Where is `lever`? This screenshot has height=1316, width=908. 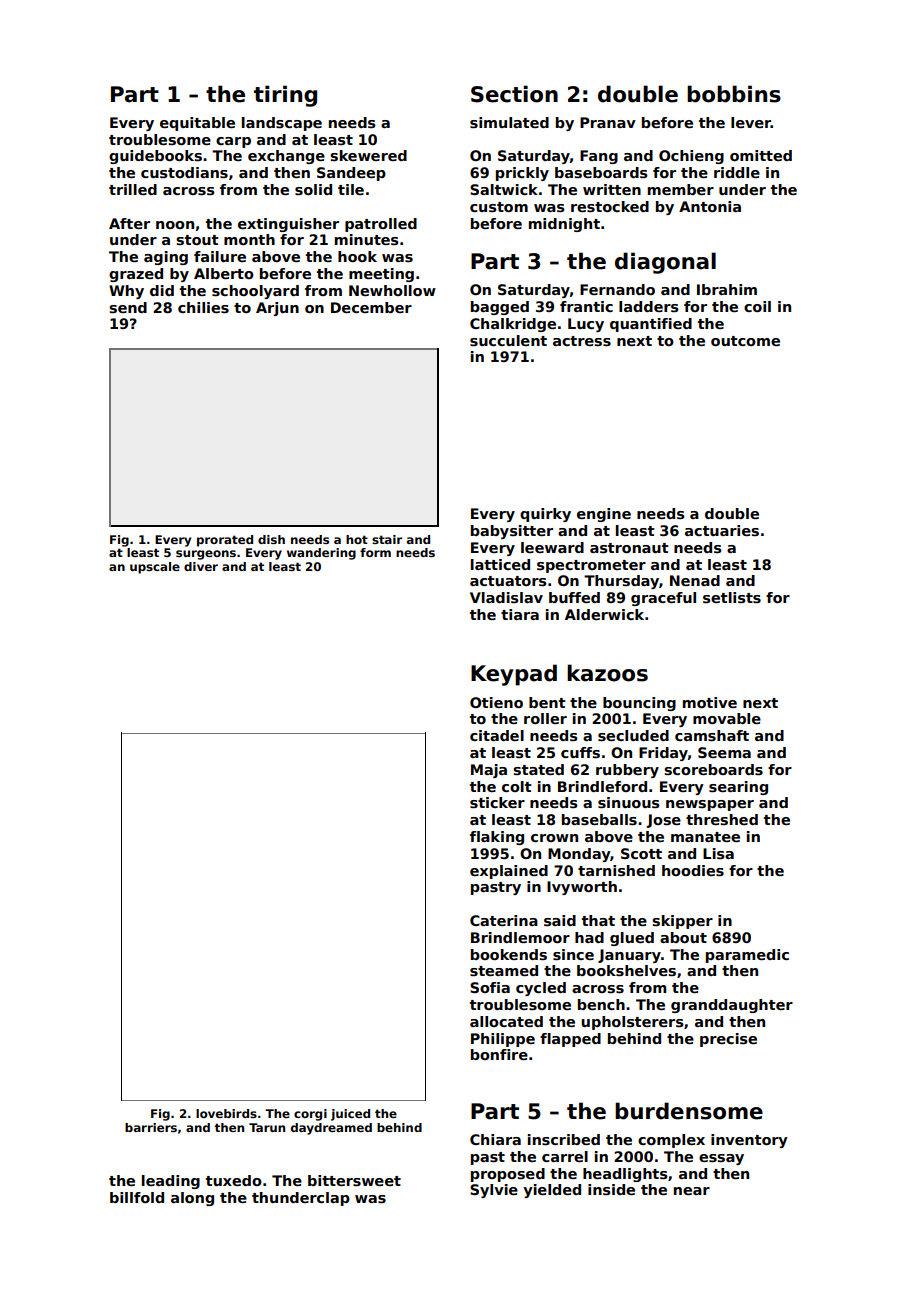
lever is located at coordinates (751, 122).
